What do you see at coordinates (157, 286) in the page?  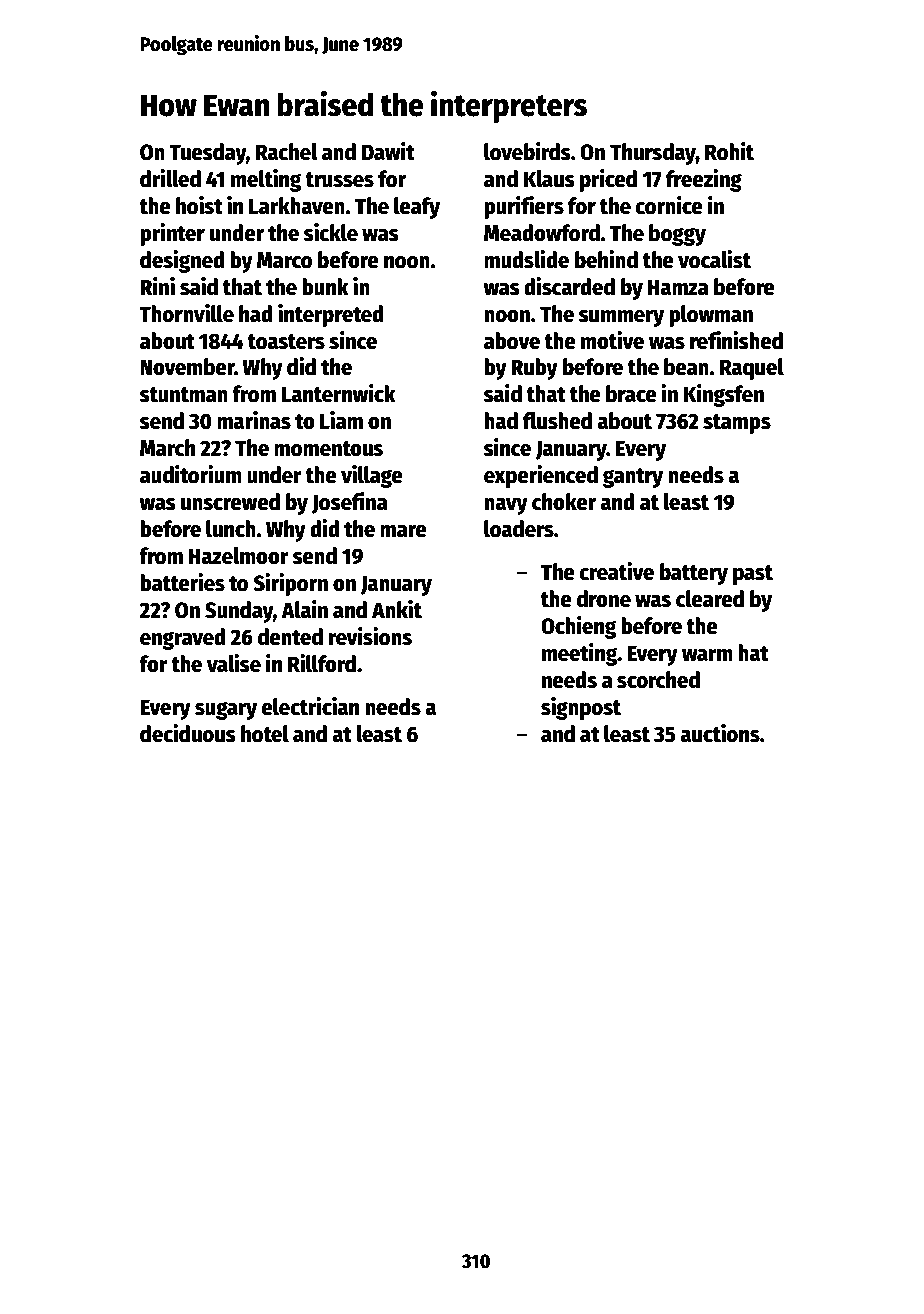 I see `Rini` at bounding box center [157, 286].
